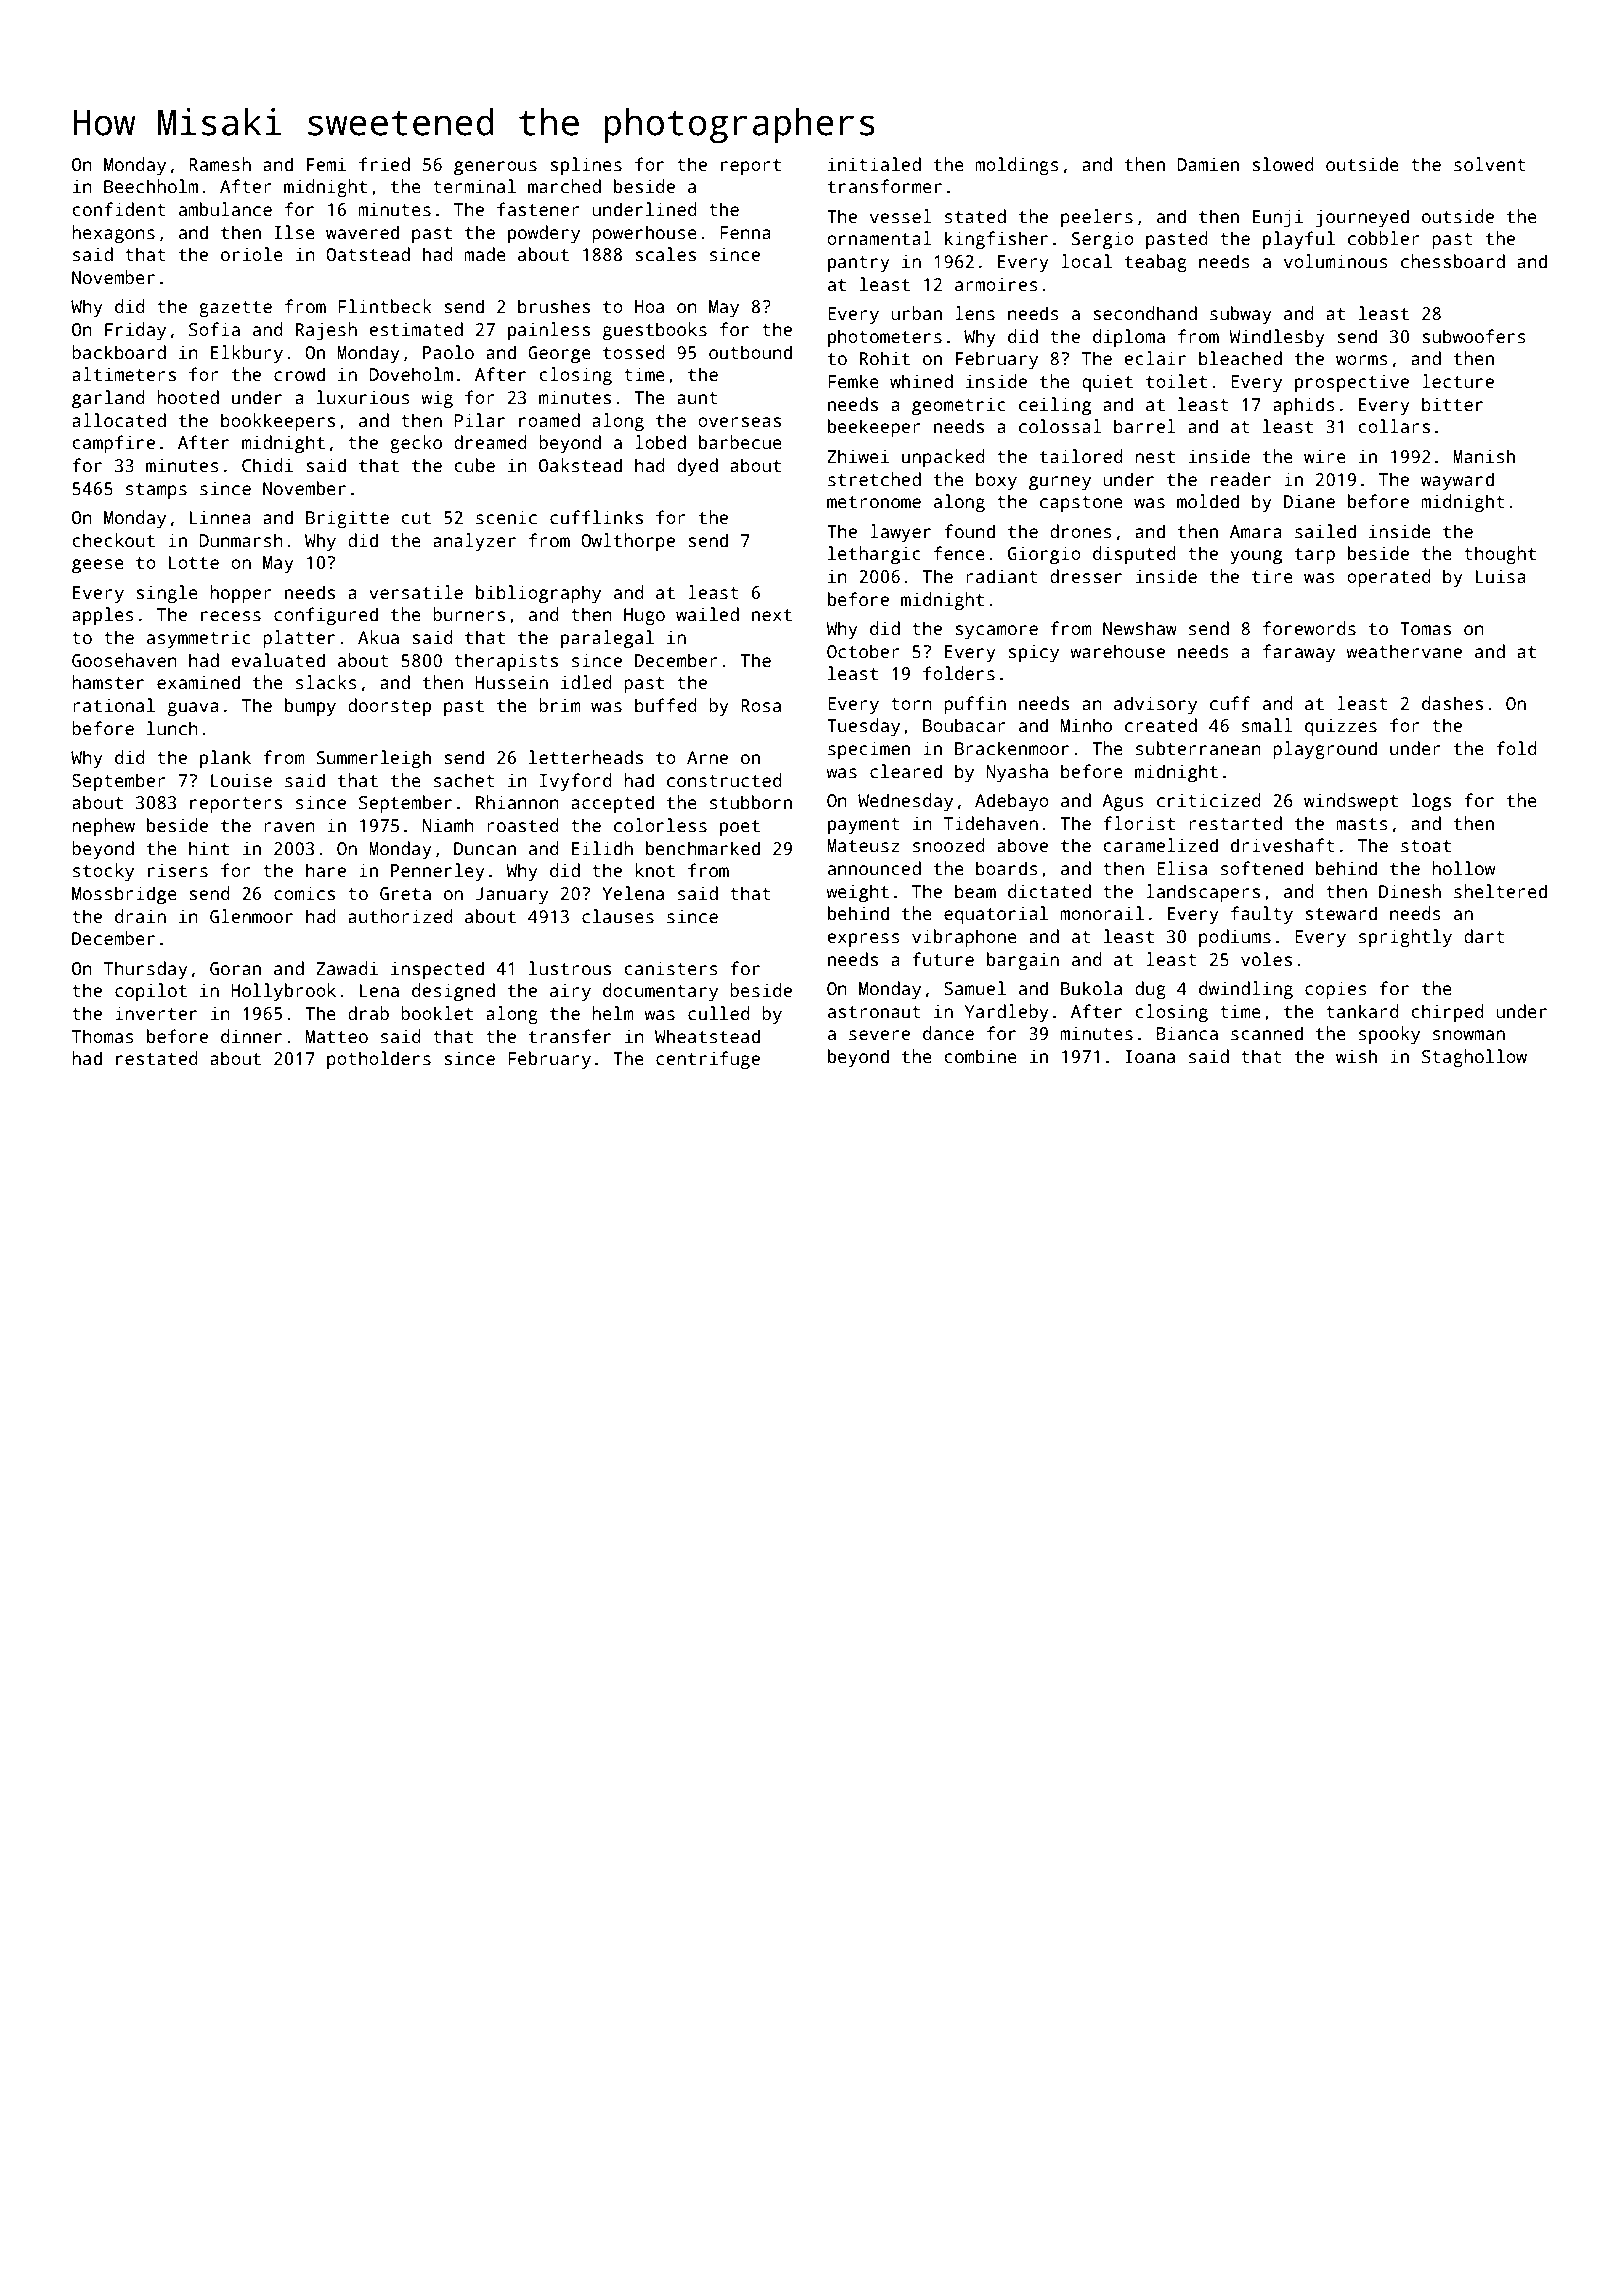 The width and height of the page is (1620, 2292). What do you see at coordinates (602, 848) in the page?
I see `Eilidh` at bounding box center [602, 848].
